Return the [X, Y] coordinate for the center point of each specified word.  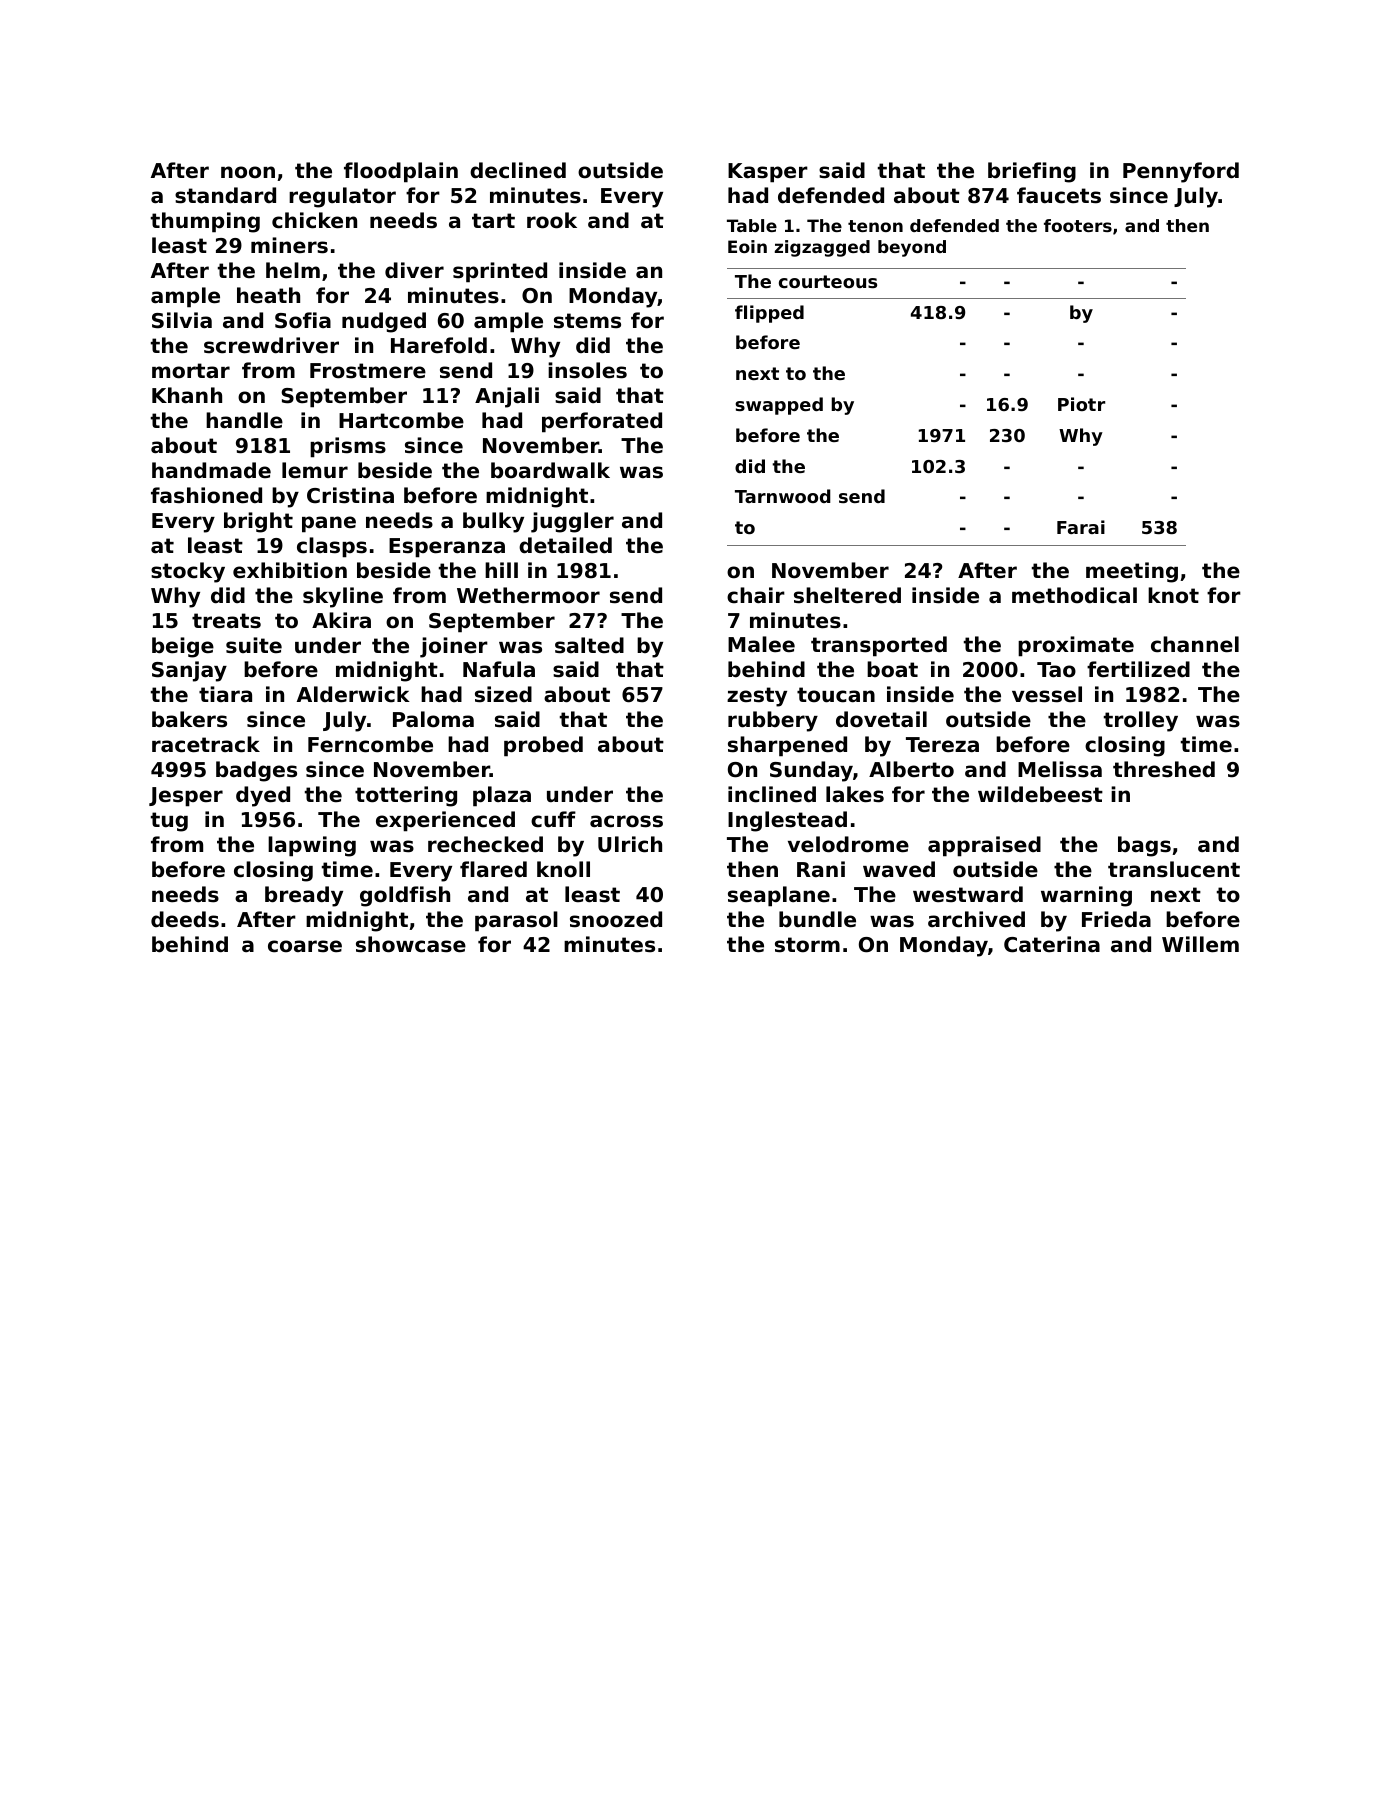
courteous [828, 281]
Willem [1200, 944]
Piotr [1081, 404]
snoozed [616, 919]
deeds [185, 919]
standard [225, 195]
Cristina [350, 495]
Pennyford [1181, 172]
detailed [565, 545]
